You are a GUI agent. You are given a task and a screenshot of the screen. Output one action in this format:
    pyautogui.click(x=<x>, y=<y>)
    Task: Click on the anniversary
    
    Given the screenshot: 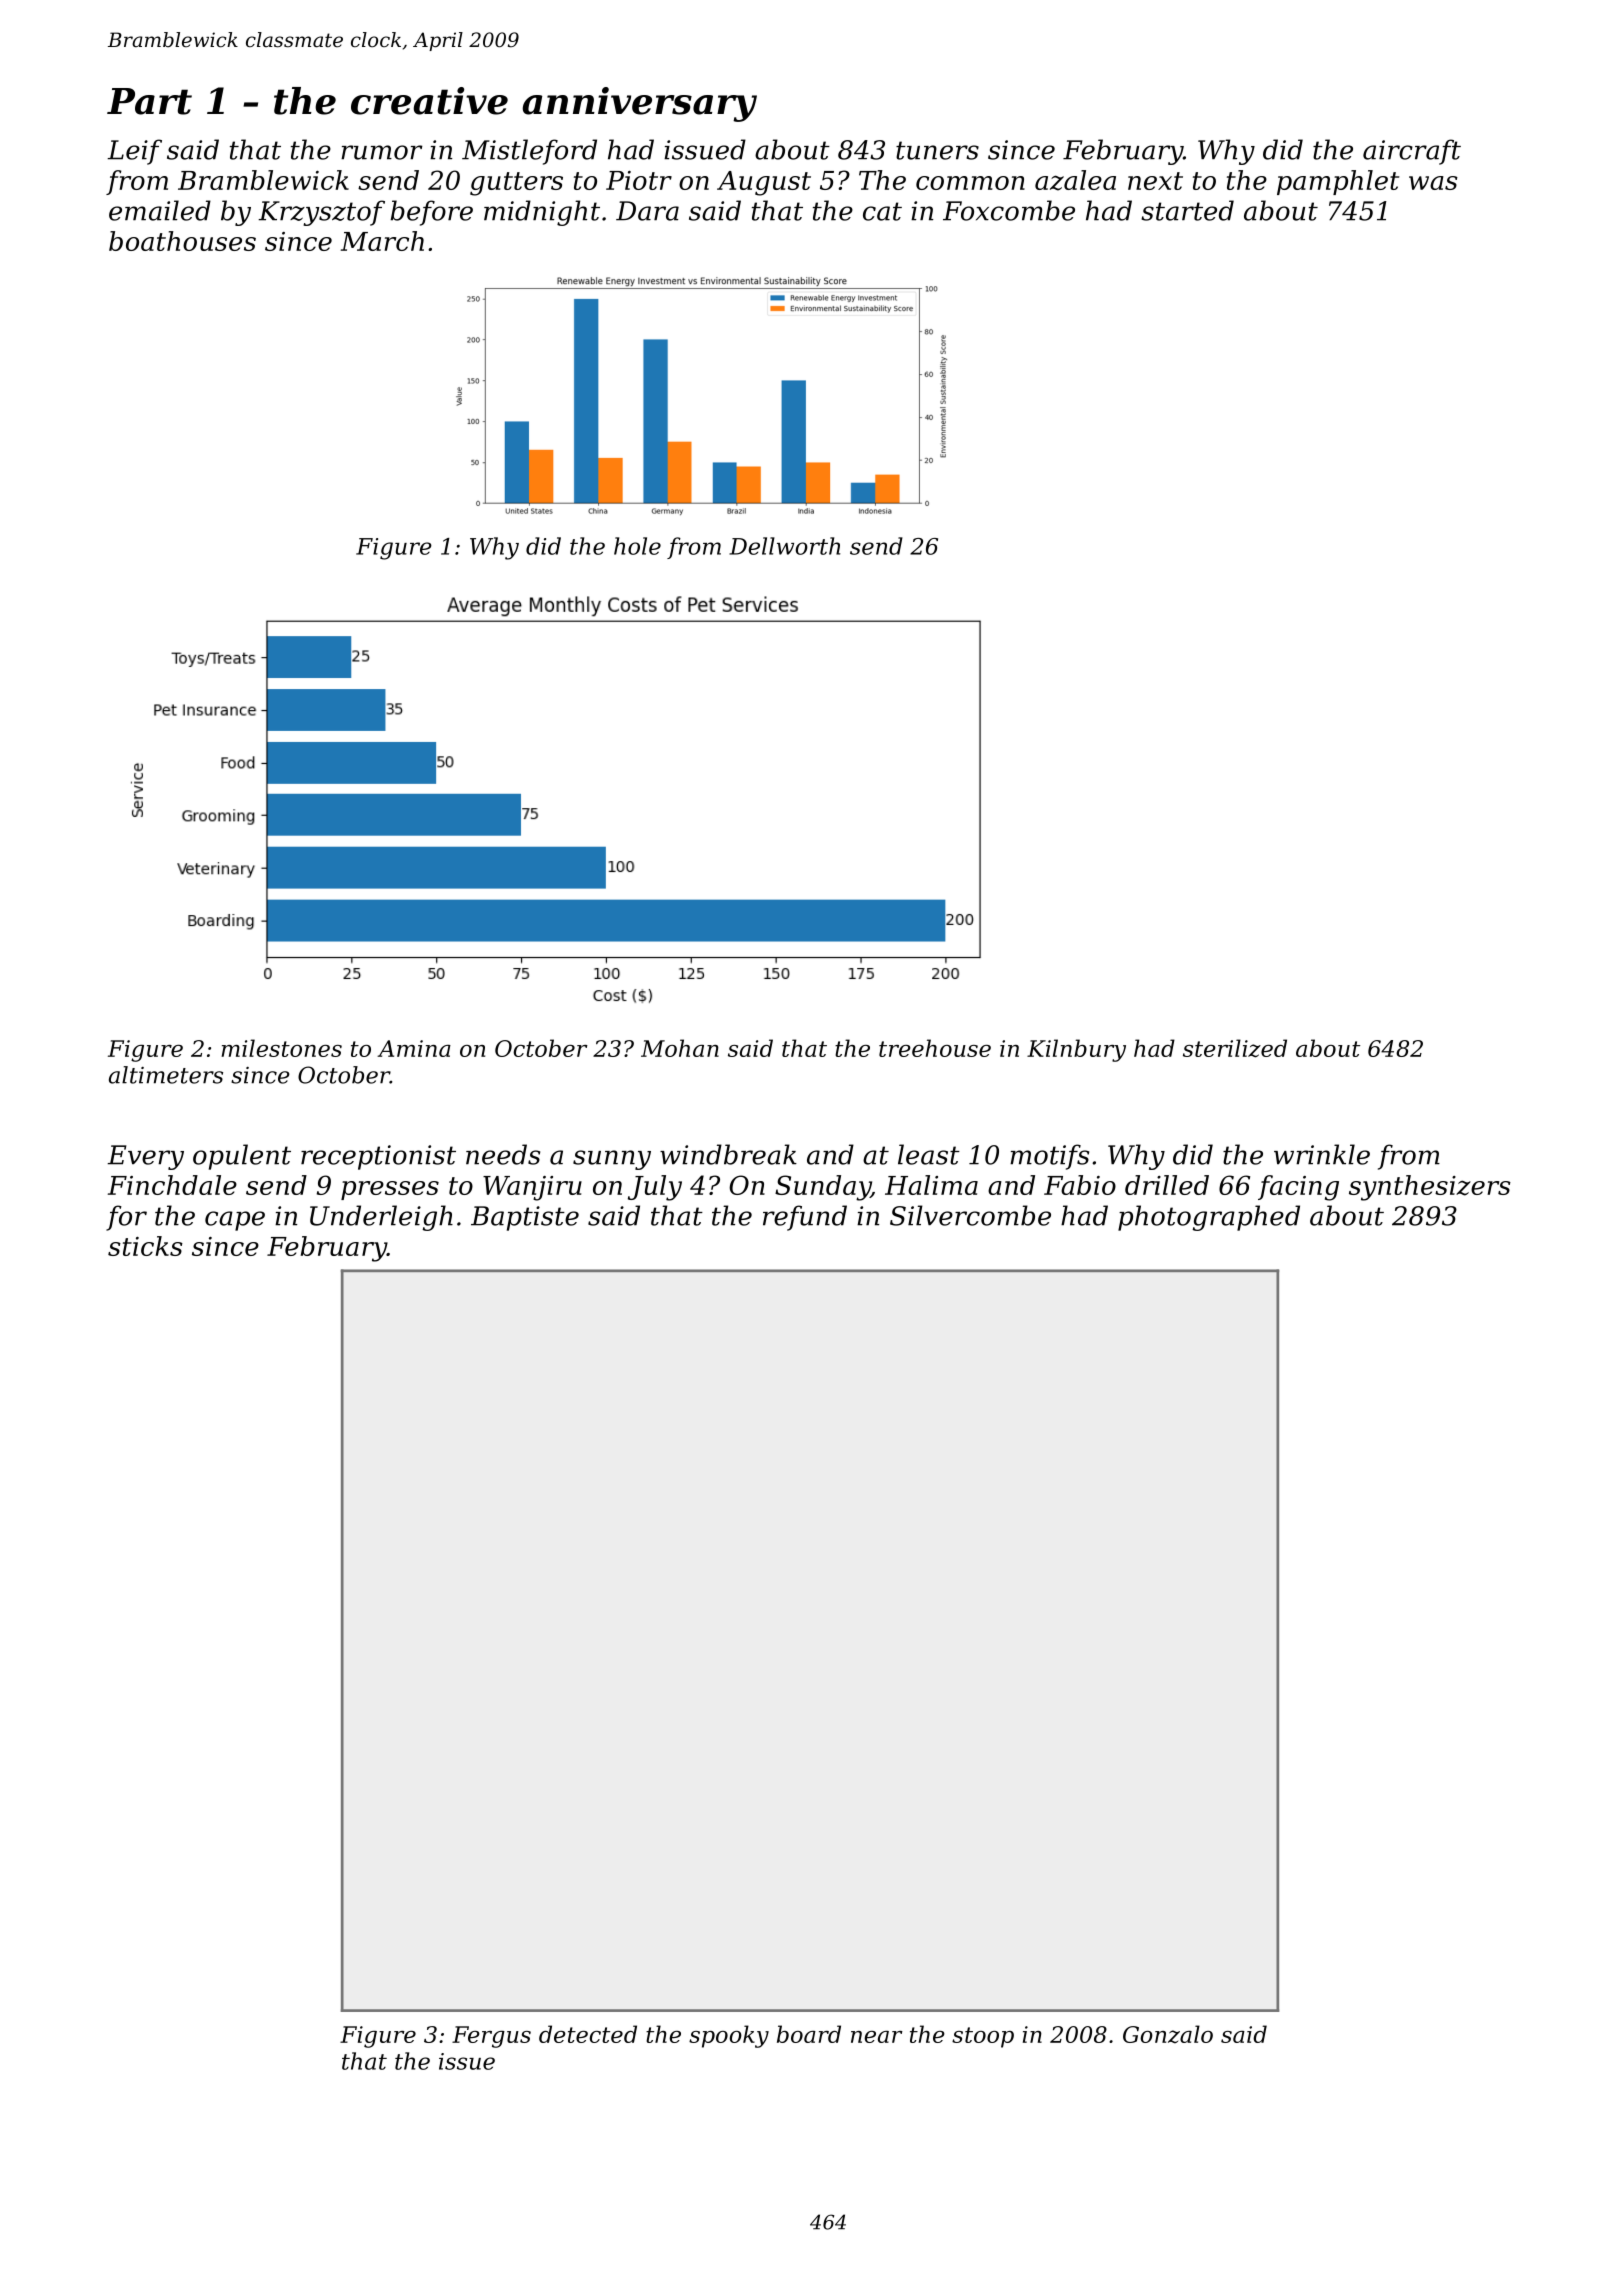 What is the action you would take?
    pyautogui.click(x=640, y=104)
